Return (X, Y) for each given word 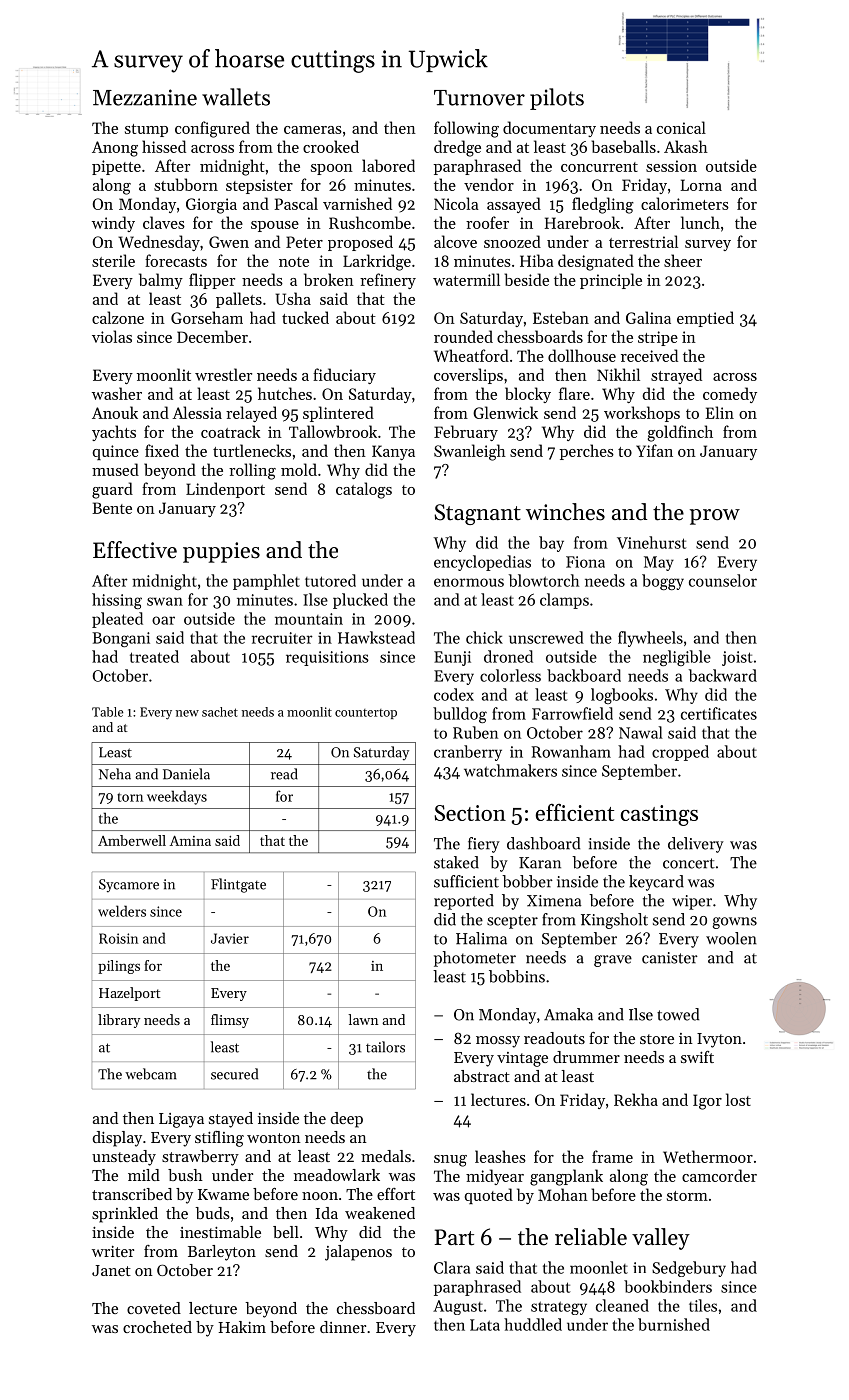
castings (659, 815)
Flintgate (238, 885)
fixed (162, 450)
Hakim (242, 1327)
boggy (663, 582)
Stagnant (477, 514)
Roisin (118, 938)
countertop (366, 714)
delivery (696, 845)
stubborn (186, 184)
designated (596, 262)
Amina (190, 841)
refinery (388, 281)
